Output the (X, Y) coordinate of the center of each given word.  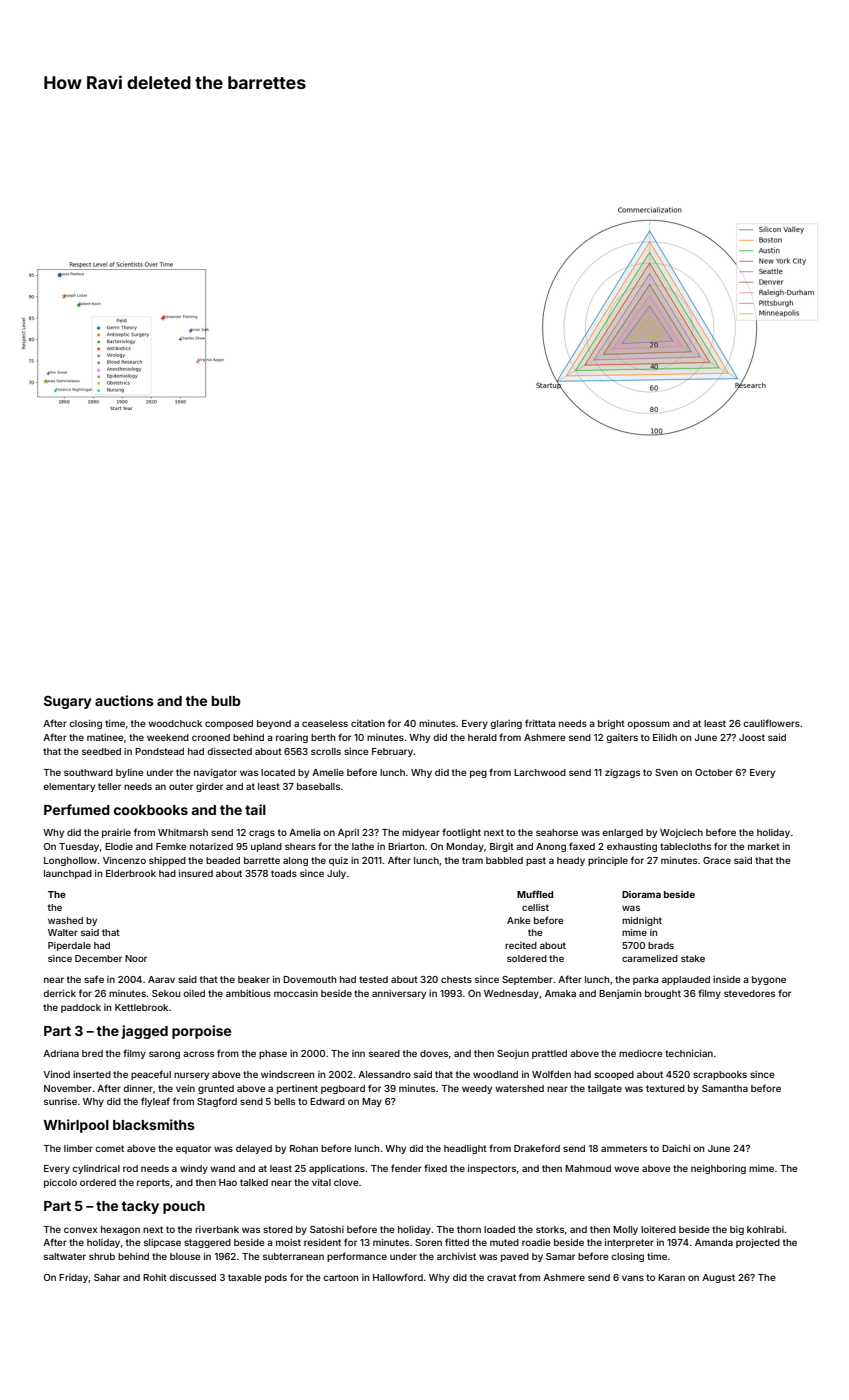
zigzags (622, 773)
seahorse (557, 832)
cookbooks (151, 810)
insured (196, 873)
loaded (499, 1229)
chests (456, 979)
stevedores (749, 993)
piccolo (60, 1183)
